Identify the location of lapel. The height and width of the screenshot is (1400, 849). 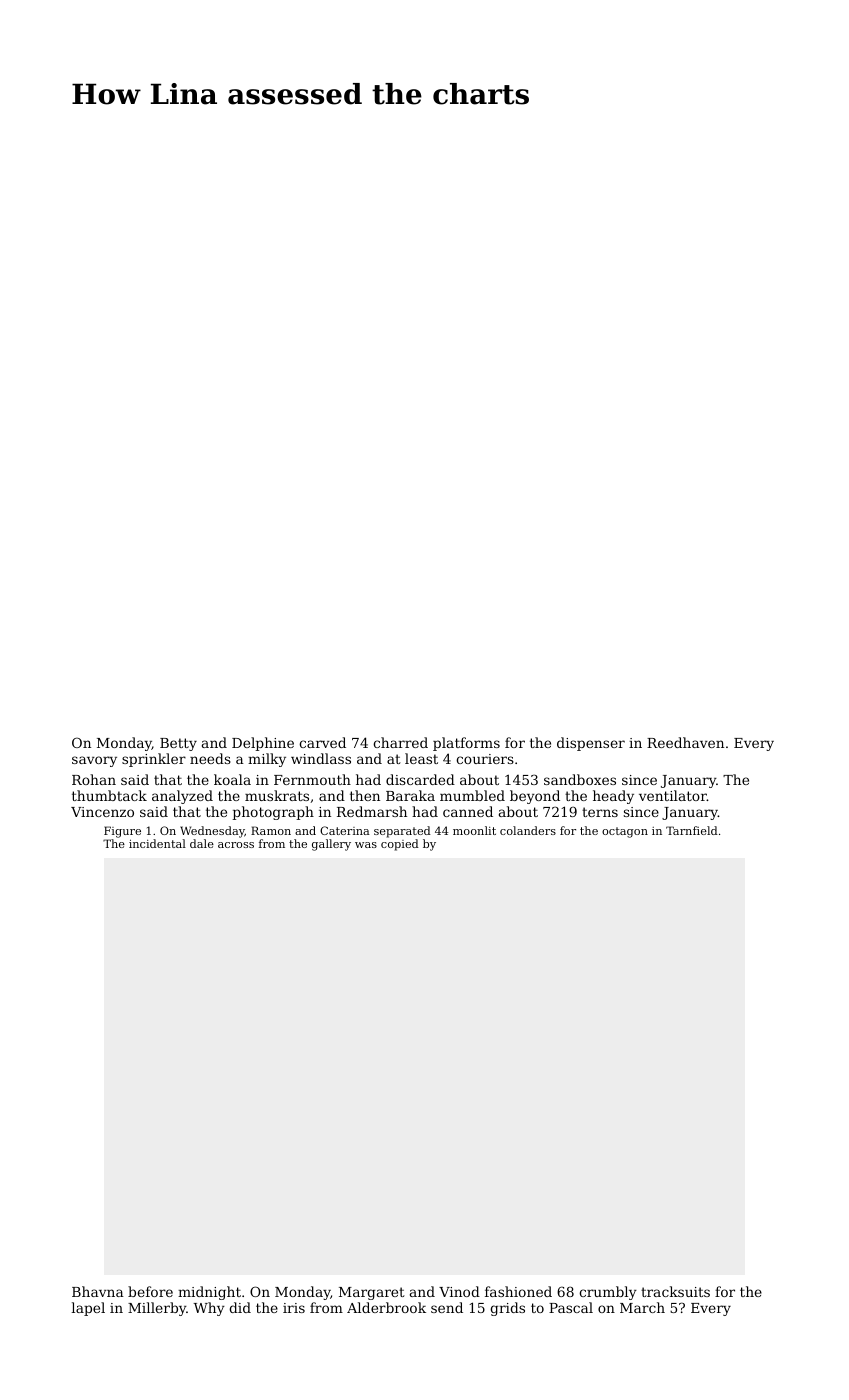
(88, 1309).
